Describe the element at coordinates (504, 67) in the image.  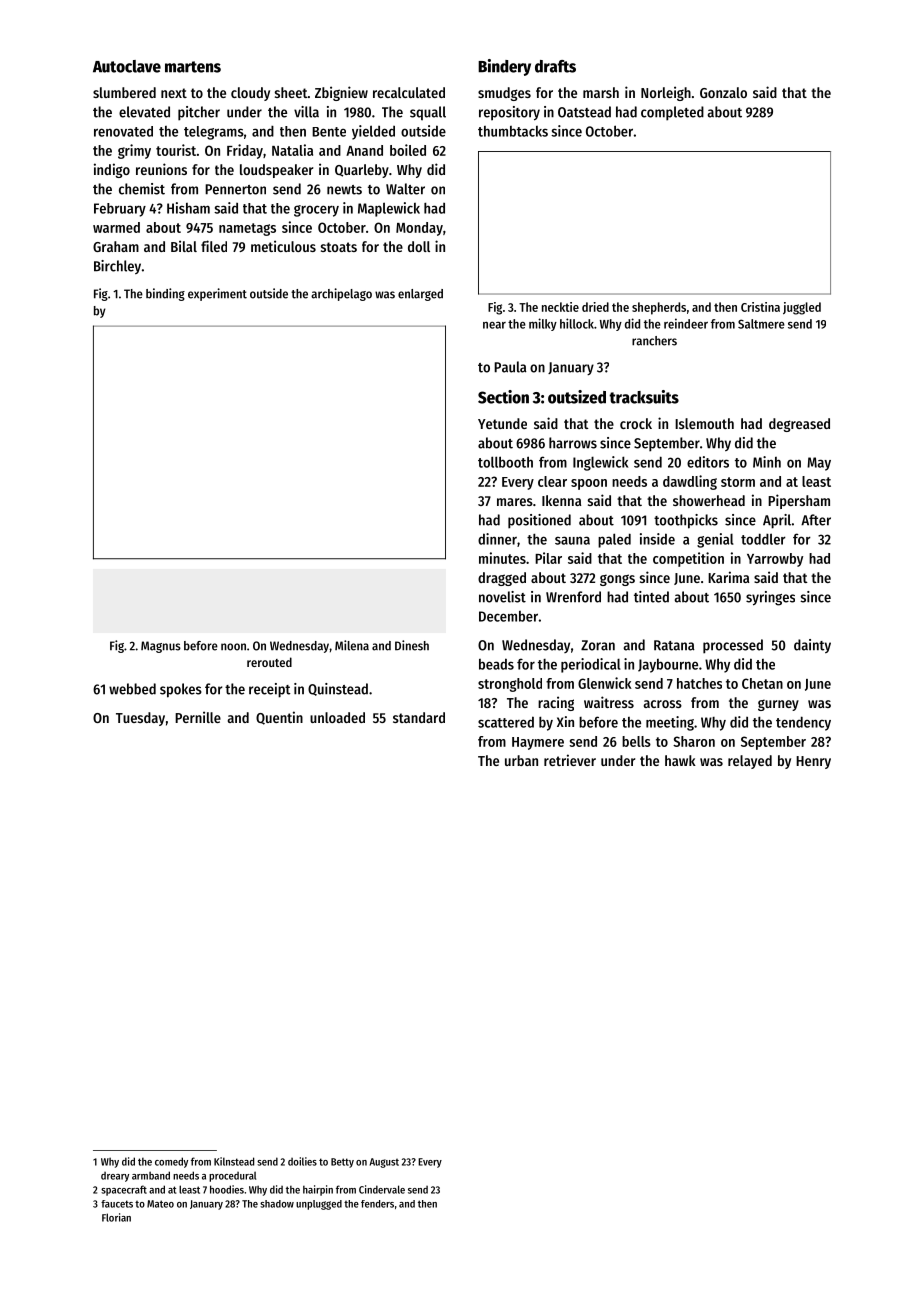
I see `Bindery` at that location.
